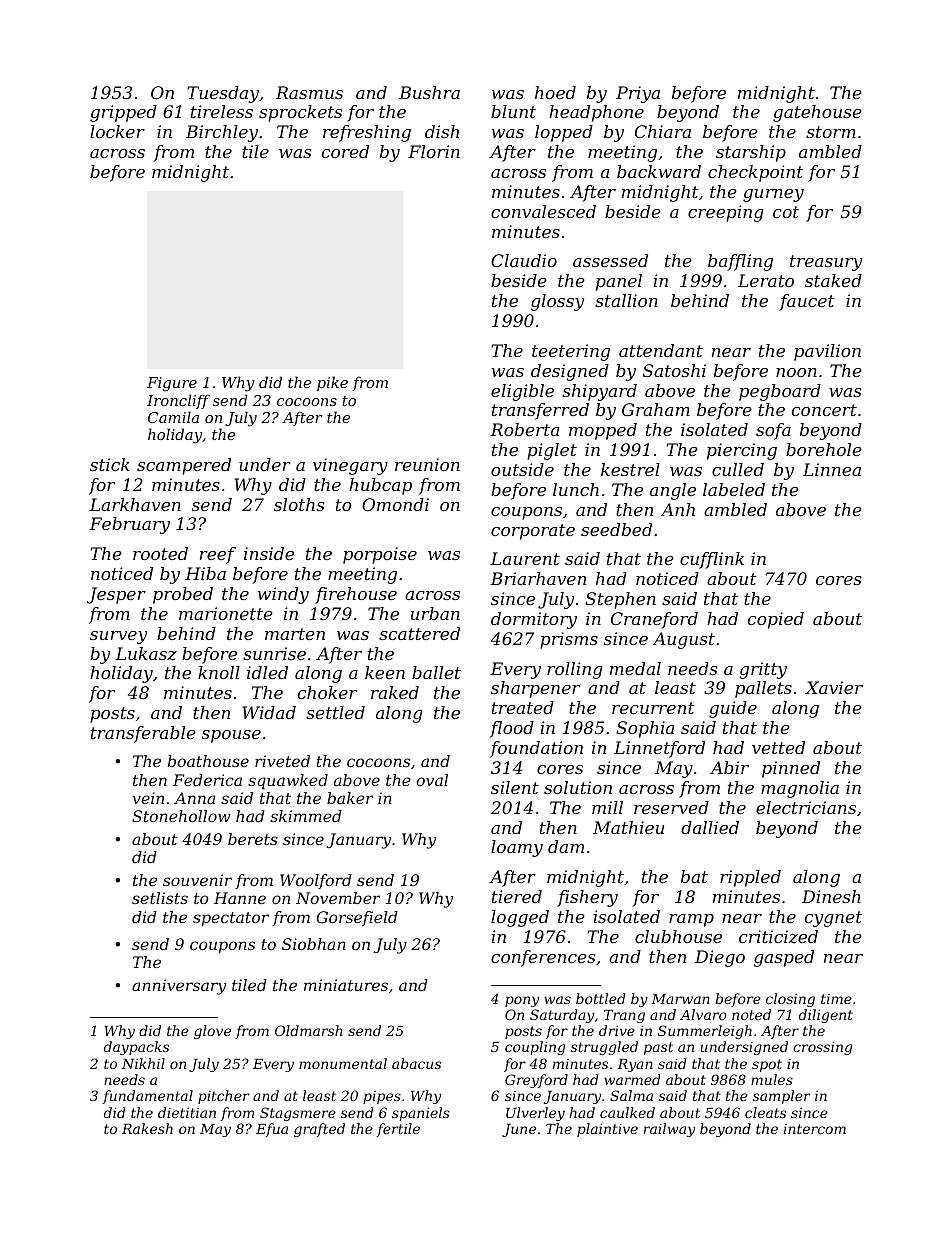 The width and height of the document is (952, 1233). Describe the element at coordinates (517, 848) in the document. I see `loamy` at that location.
